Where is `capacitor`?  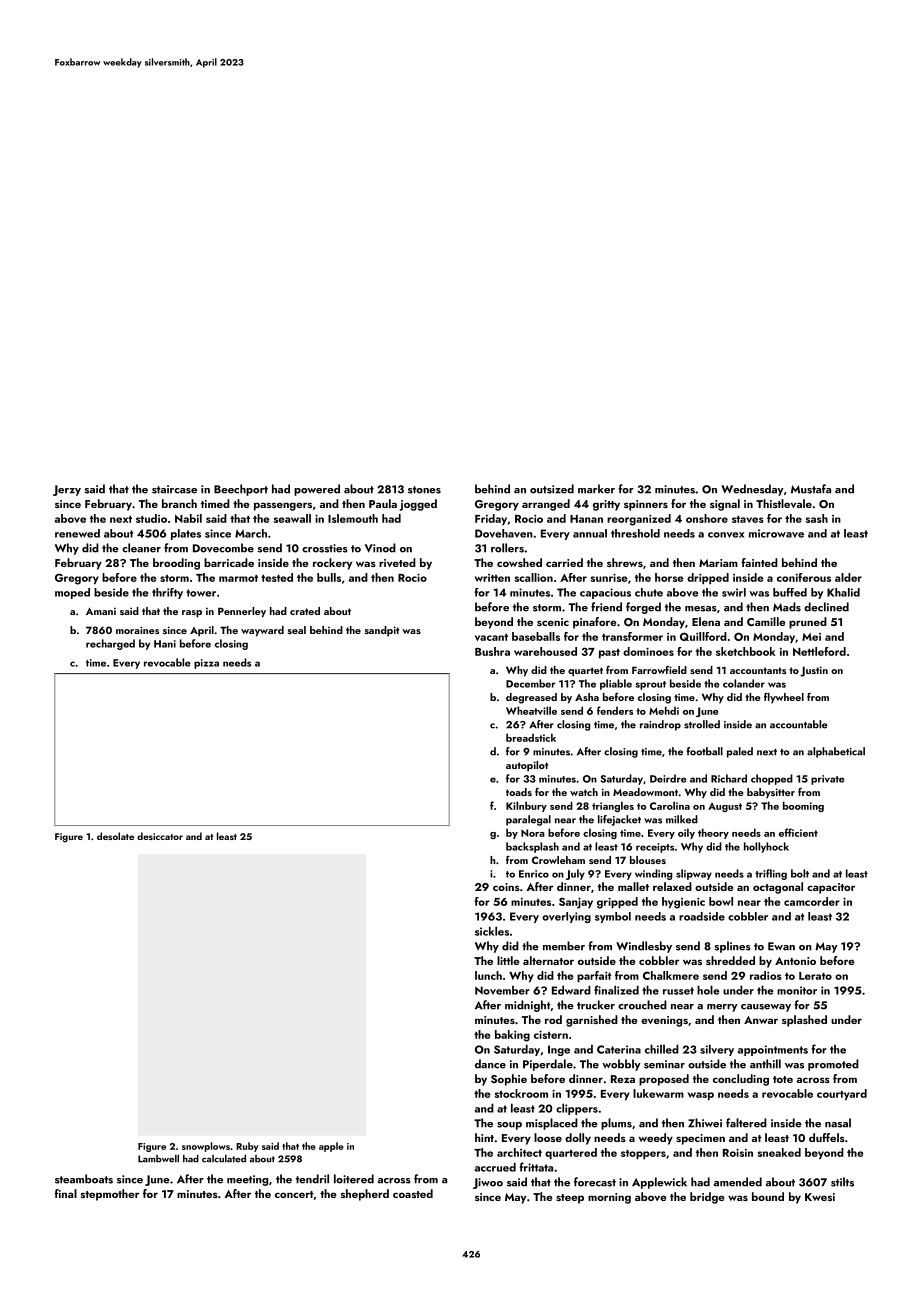 capacitor is located at coordinates (831, 888).
